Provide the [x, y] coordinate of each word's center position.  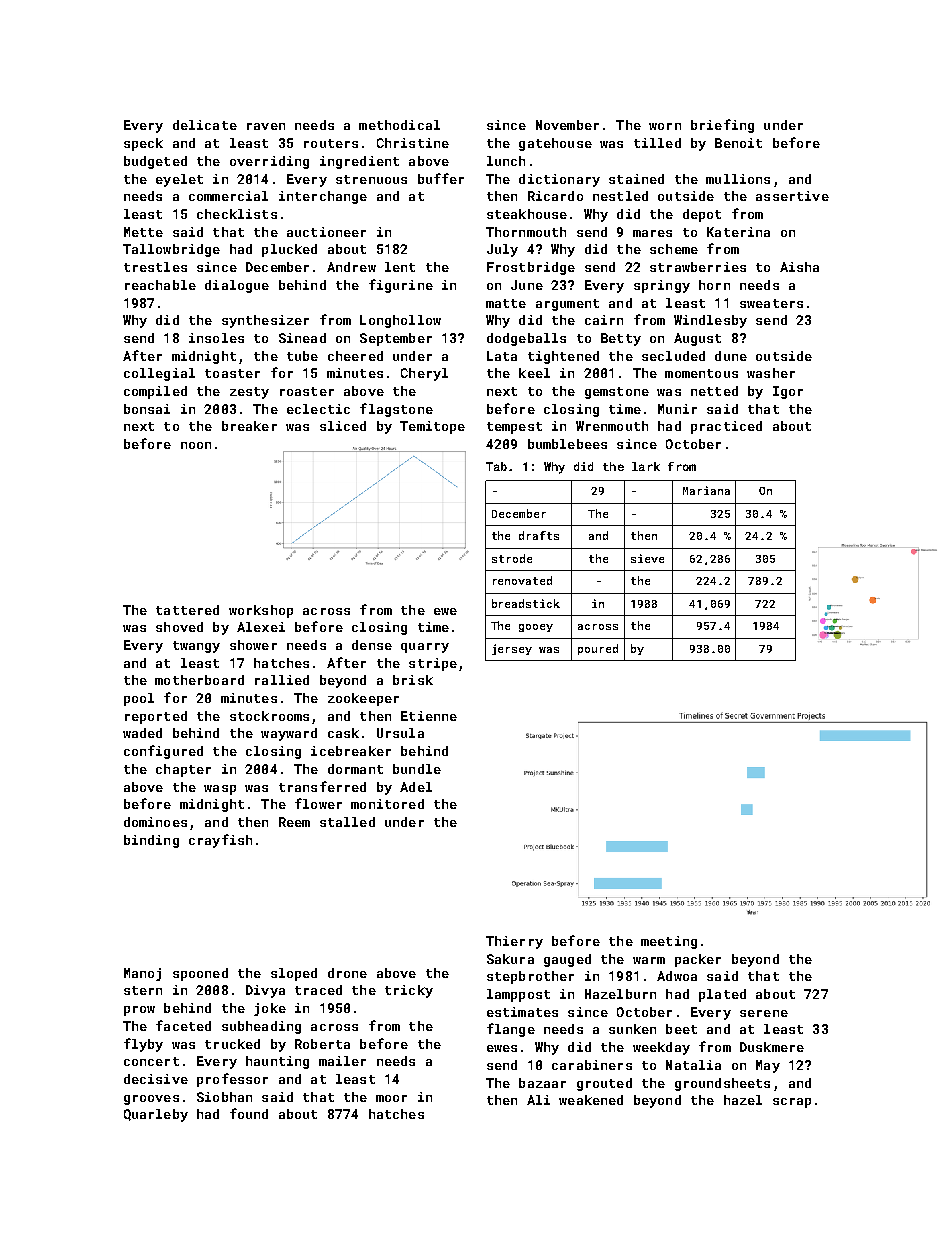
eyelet [179, 180]
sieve [647, 558]
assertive [792, 196]
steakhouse [527, 214]
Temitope [432, 427]
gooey [536, 628]
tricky [409, 991]
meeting [669, 942]
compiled [155, 392]
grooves [151, 1100]
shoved [179, 627]
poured [598, 649]
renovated [522, 580]
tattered [187, 610]
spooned [200, 974]
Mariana [706, 490]
